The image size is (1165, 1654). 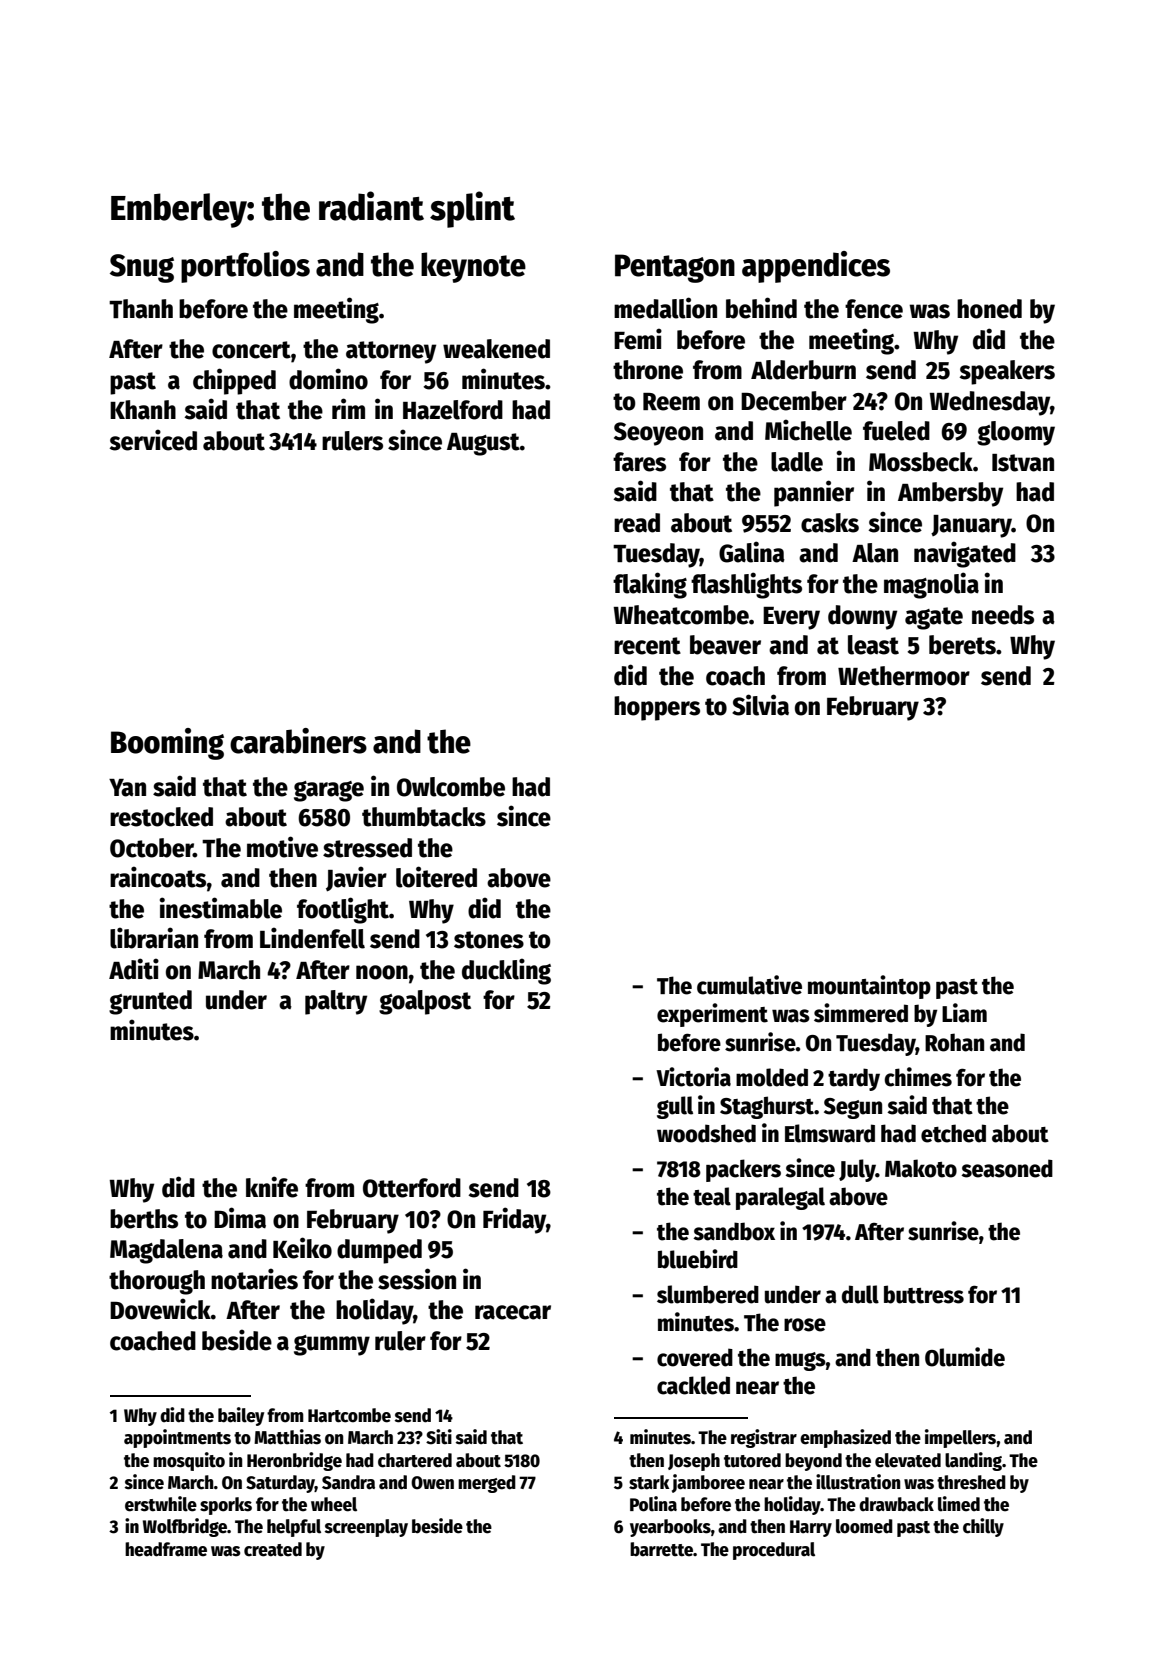 I want to click on flaking, so click(x=650, y=585).
